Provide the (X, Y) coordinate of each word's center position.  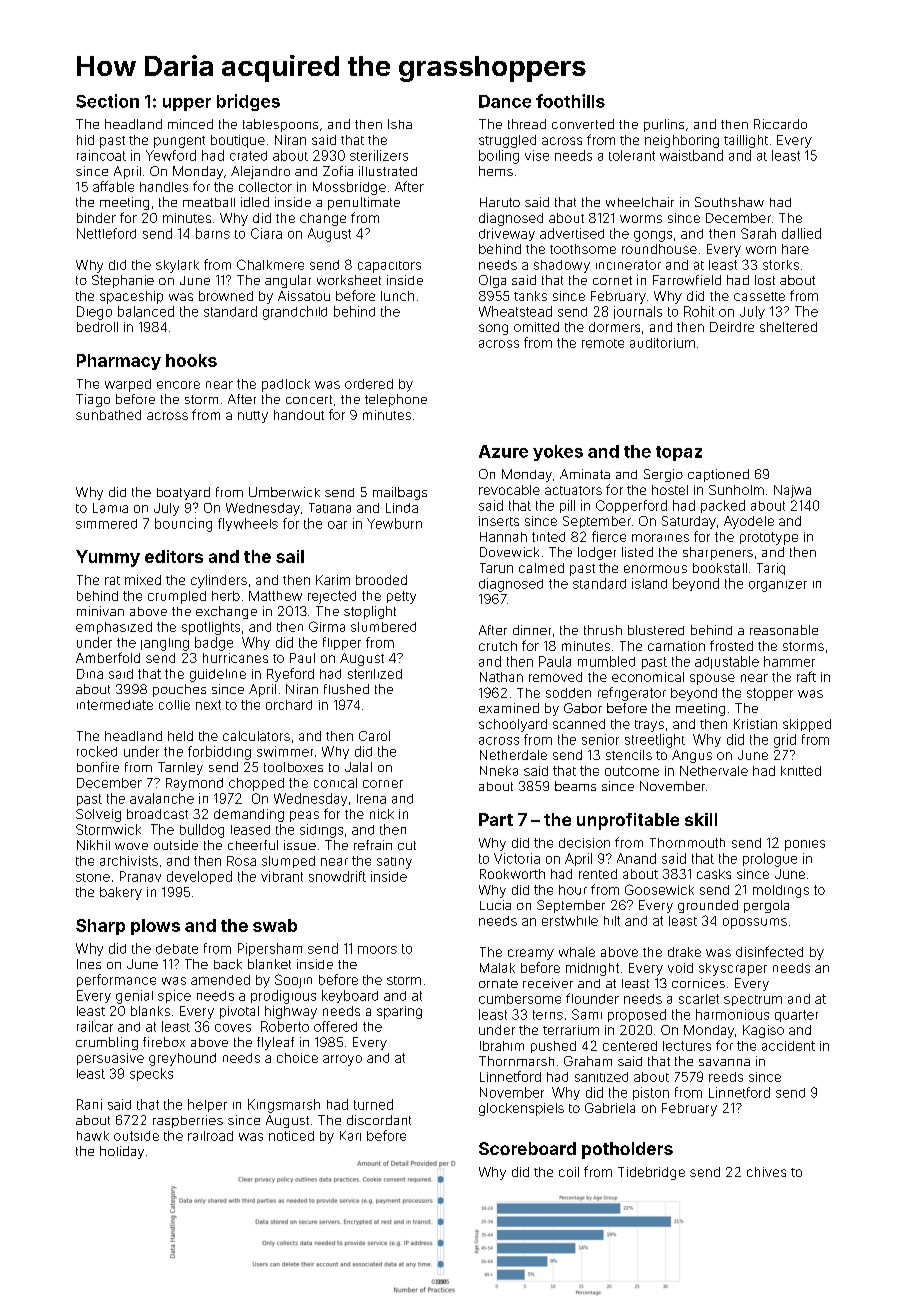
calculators (256, 736)
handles (164, 187)
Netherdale (513, 755)
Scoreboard (527, 1148)
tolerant (632, 155)
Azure (503, 451)
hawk (93, 1136)
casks (714, 874)
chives (766, 1172)
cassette (759, 296)
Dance (505, 101)
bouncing (183, 525)
